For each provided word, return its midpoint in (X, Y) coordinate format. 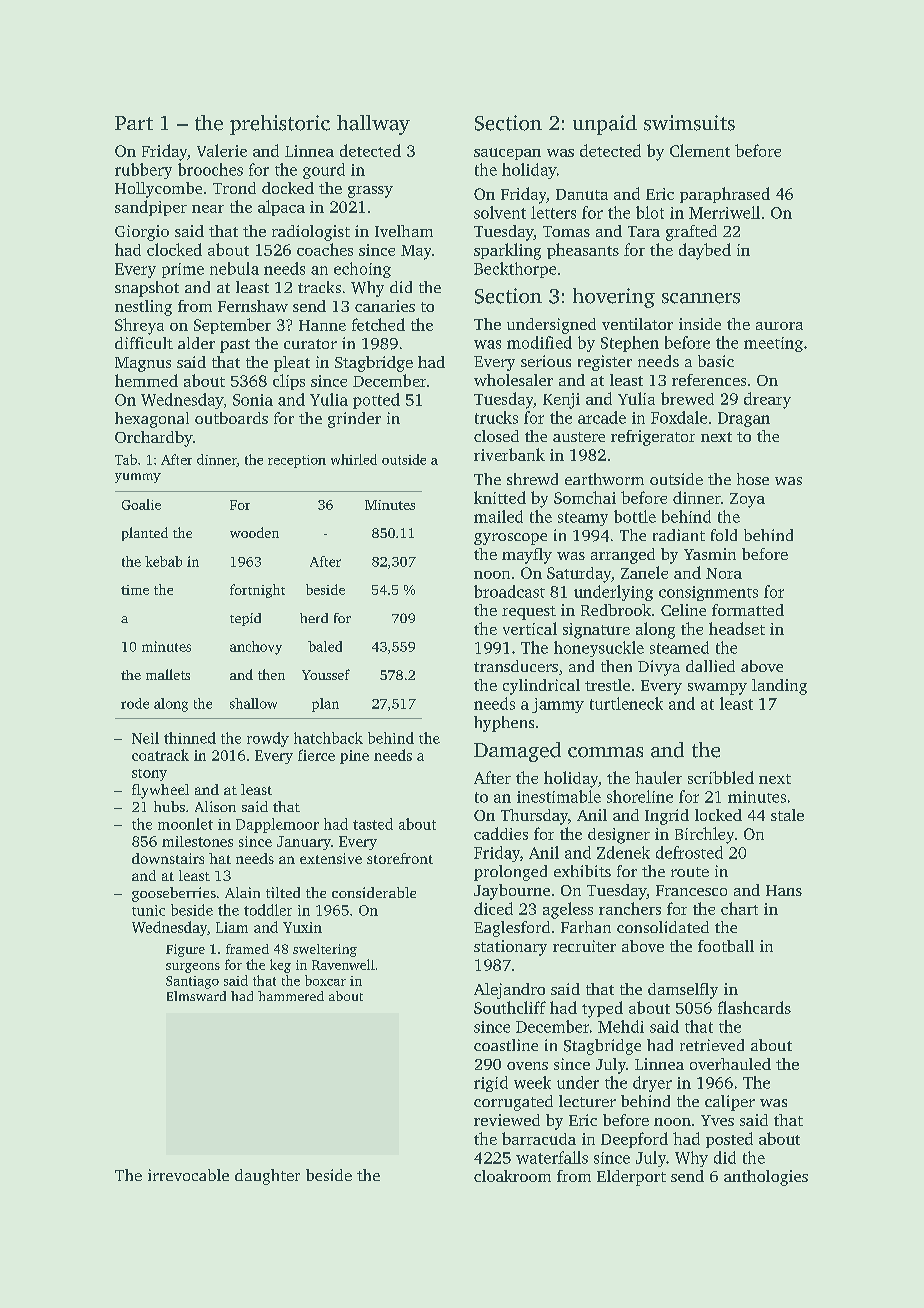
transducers (516, 666)
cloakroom (512, 1176)
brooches (210, 169)
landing (779, 687)
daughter (267, 1177)
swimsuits (689, 123)
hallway (373, 125)
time (135, 590)
